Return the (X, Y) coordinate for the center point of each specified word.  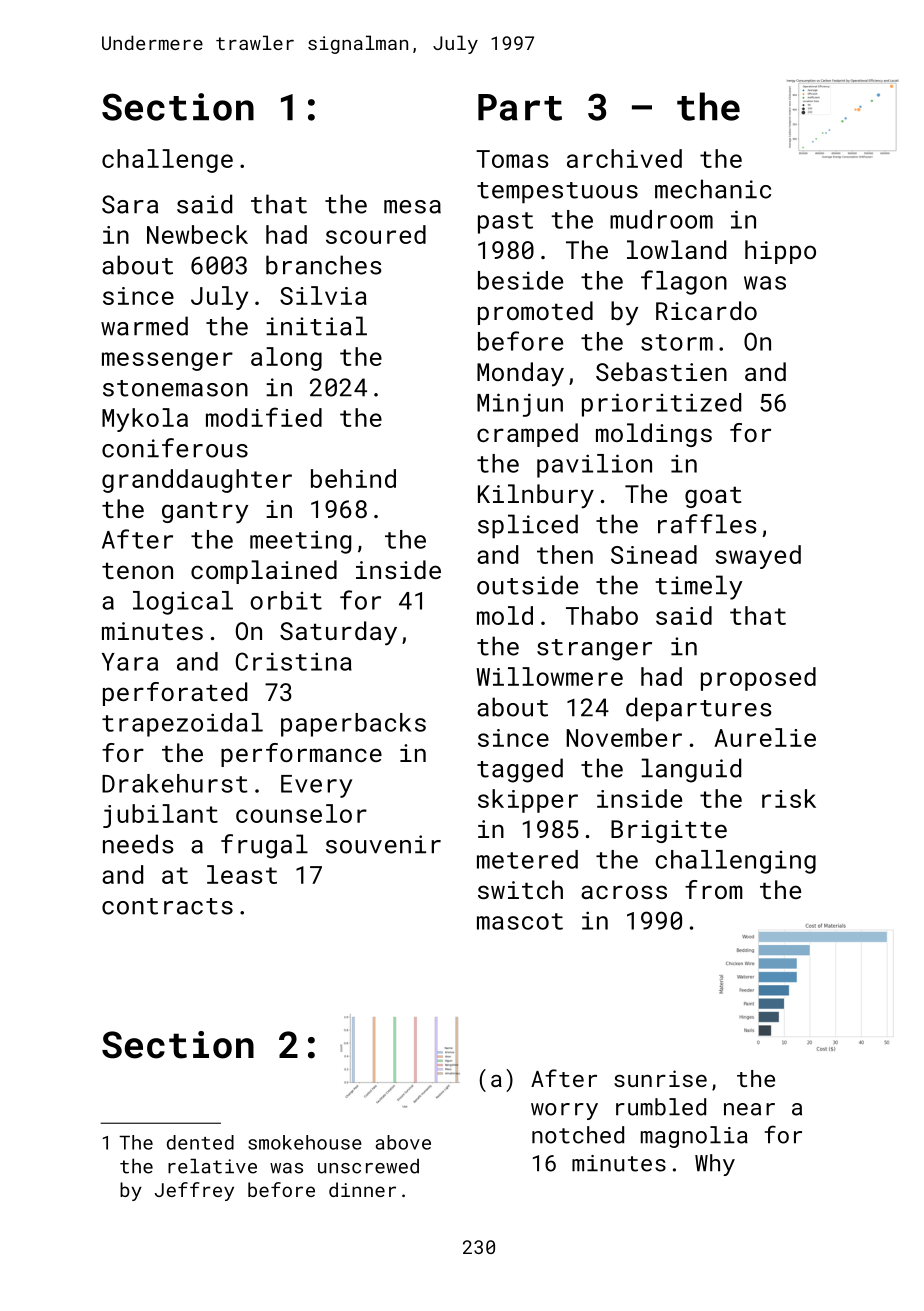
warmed (144, 326)
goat (713, 497)
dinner (362, 1189)
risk (789, 798)
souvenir (383, 844)
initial (316, 326)
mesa (412, 207)
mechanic (713, 189)
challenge (167, 161)
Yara (130, 662)
